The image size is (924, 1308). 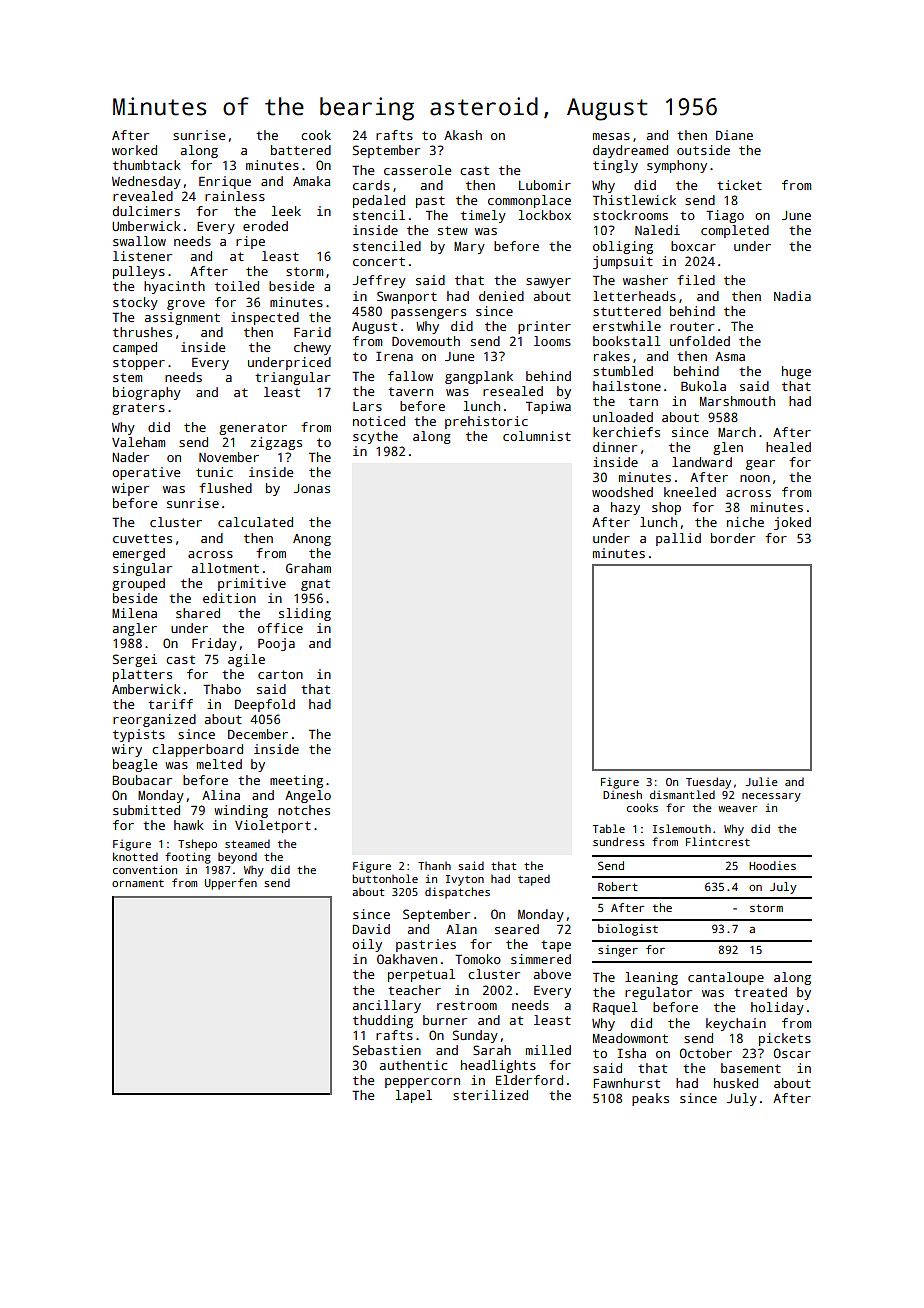 What do you see at coordinates (650, 1099) in the screenshot?
I see `peaks` at bounding box center [650, 1099].
